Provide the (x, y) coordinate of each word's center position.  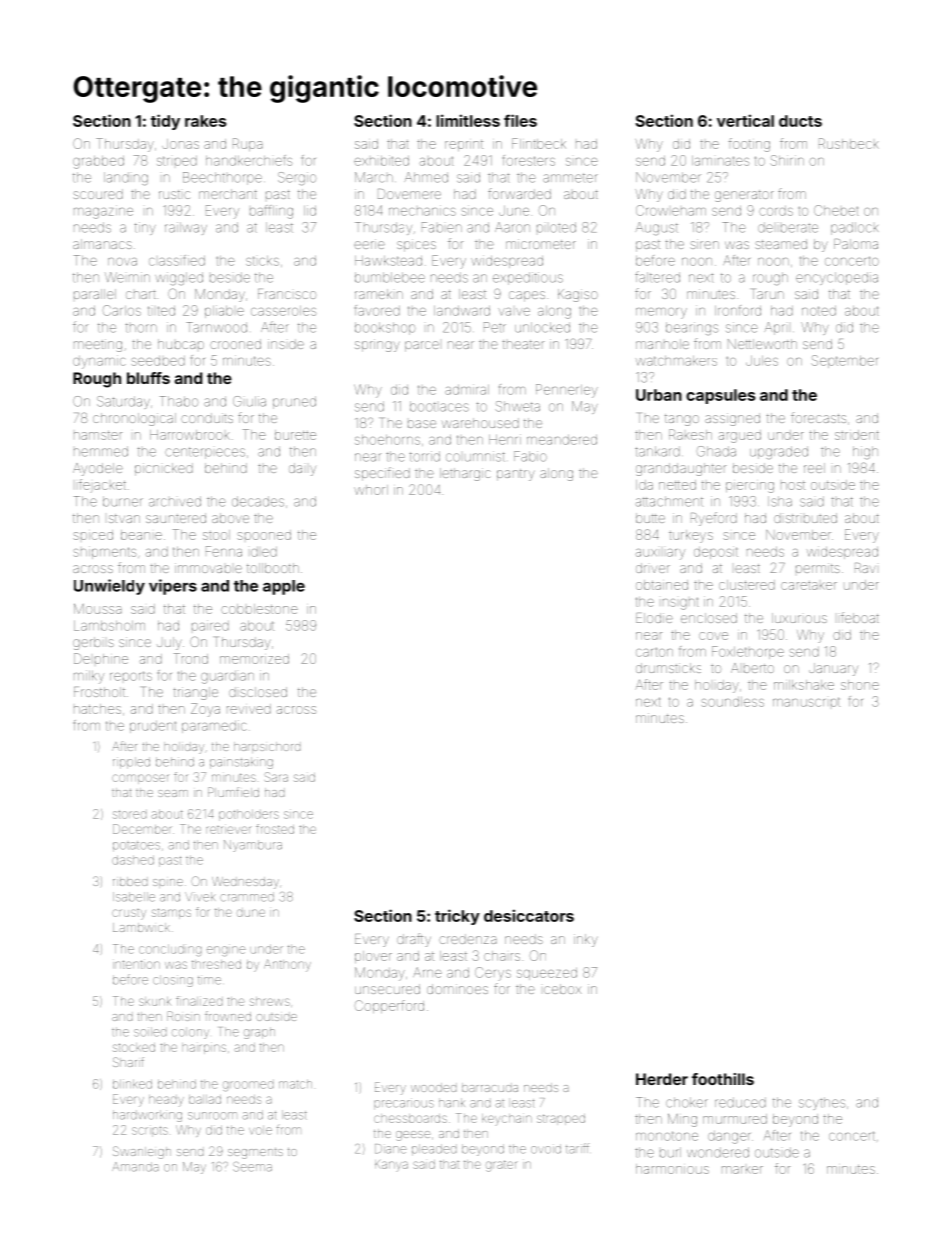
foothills (723, 1079)
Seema (252, 1167)
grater (501, 1166)
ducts (800, 121)
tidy (165, 122)
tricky (457, 917)
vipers (173, 587)
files (520, 120)
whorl (371, 490)
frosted (275, 829)
